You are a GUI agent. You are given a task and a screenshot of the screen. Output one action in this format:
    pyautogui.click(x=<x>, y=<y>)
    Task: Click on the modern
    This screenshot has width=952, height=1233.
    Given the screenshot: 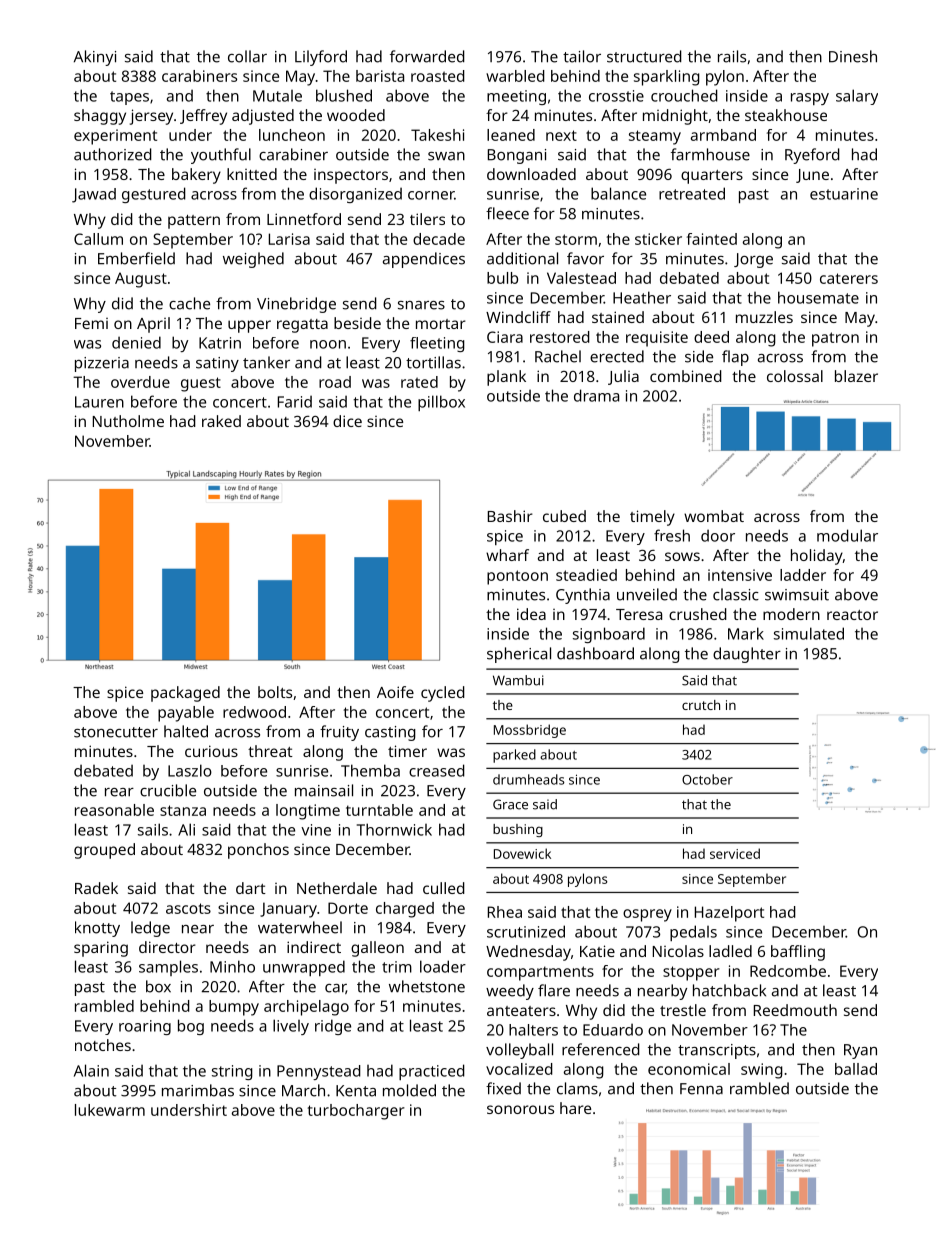 What is the action you would take?
    pyautogui.click(x=791, y=614)
